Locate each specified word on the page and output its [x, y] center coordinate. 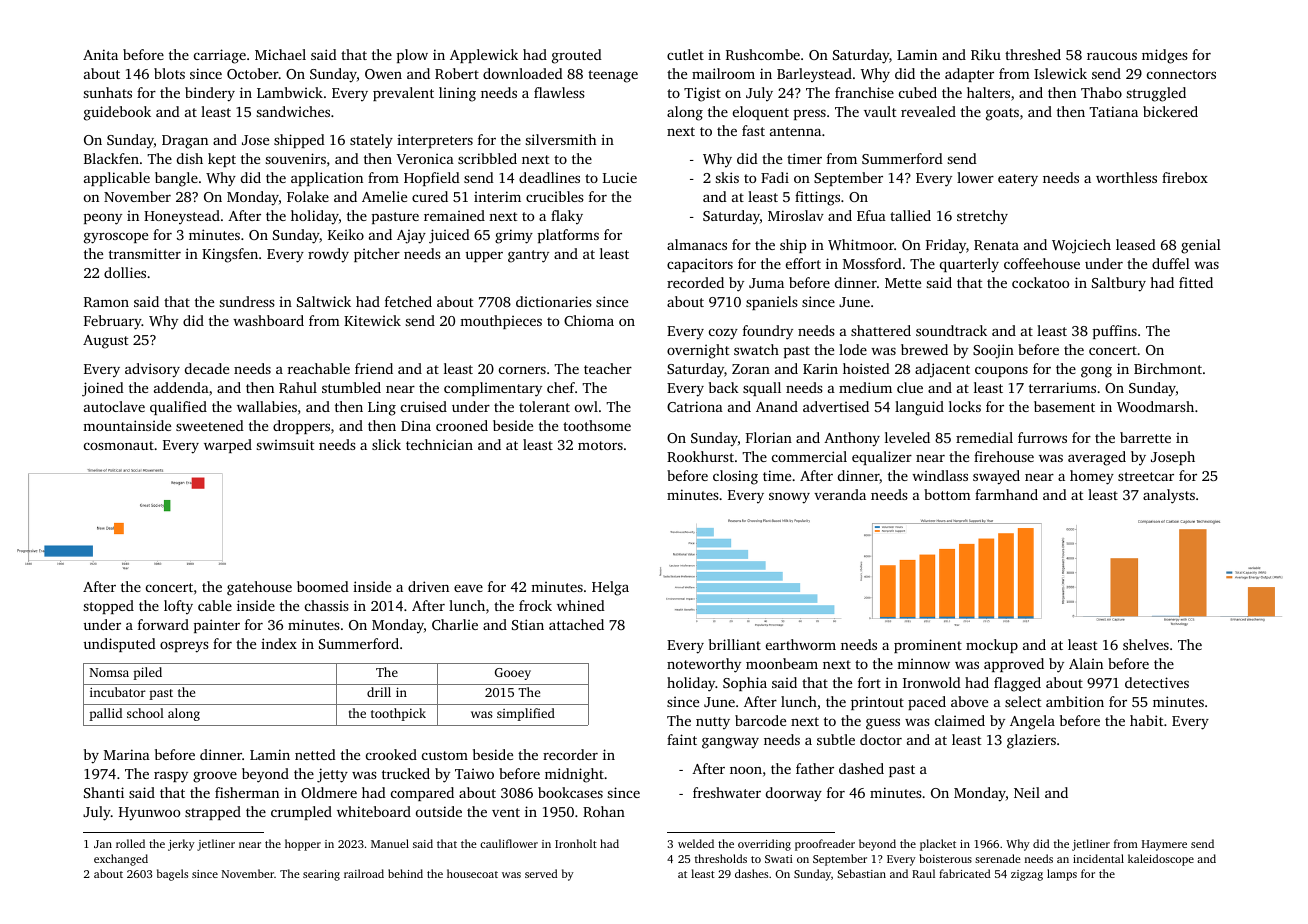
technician [439, 444]
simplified [526, 714]
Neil [1027, 792]
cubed [918, 92]
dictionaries [554, 301]
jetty [332, 775]
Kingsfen [230, 255]
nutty [713, 723]
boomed [323, 586]
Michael [280, 54]
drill [379, 692]
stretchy [982, 217]
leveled [907, 437]
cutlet [685, 54]
